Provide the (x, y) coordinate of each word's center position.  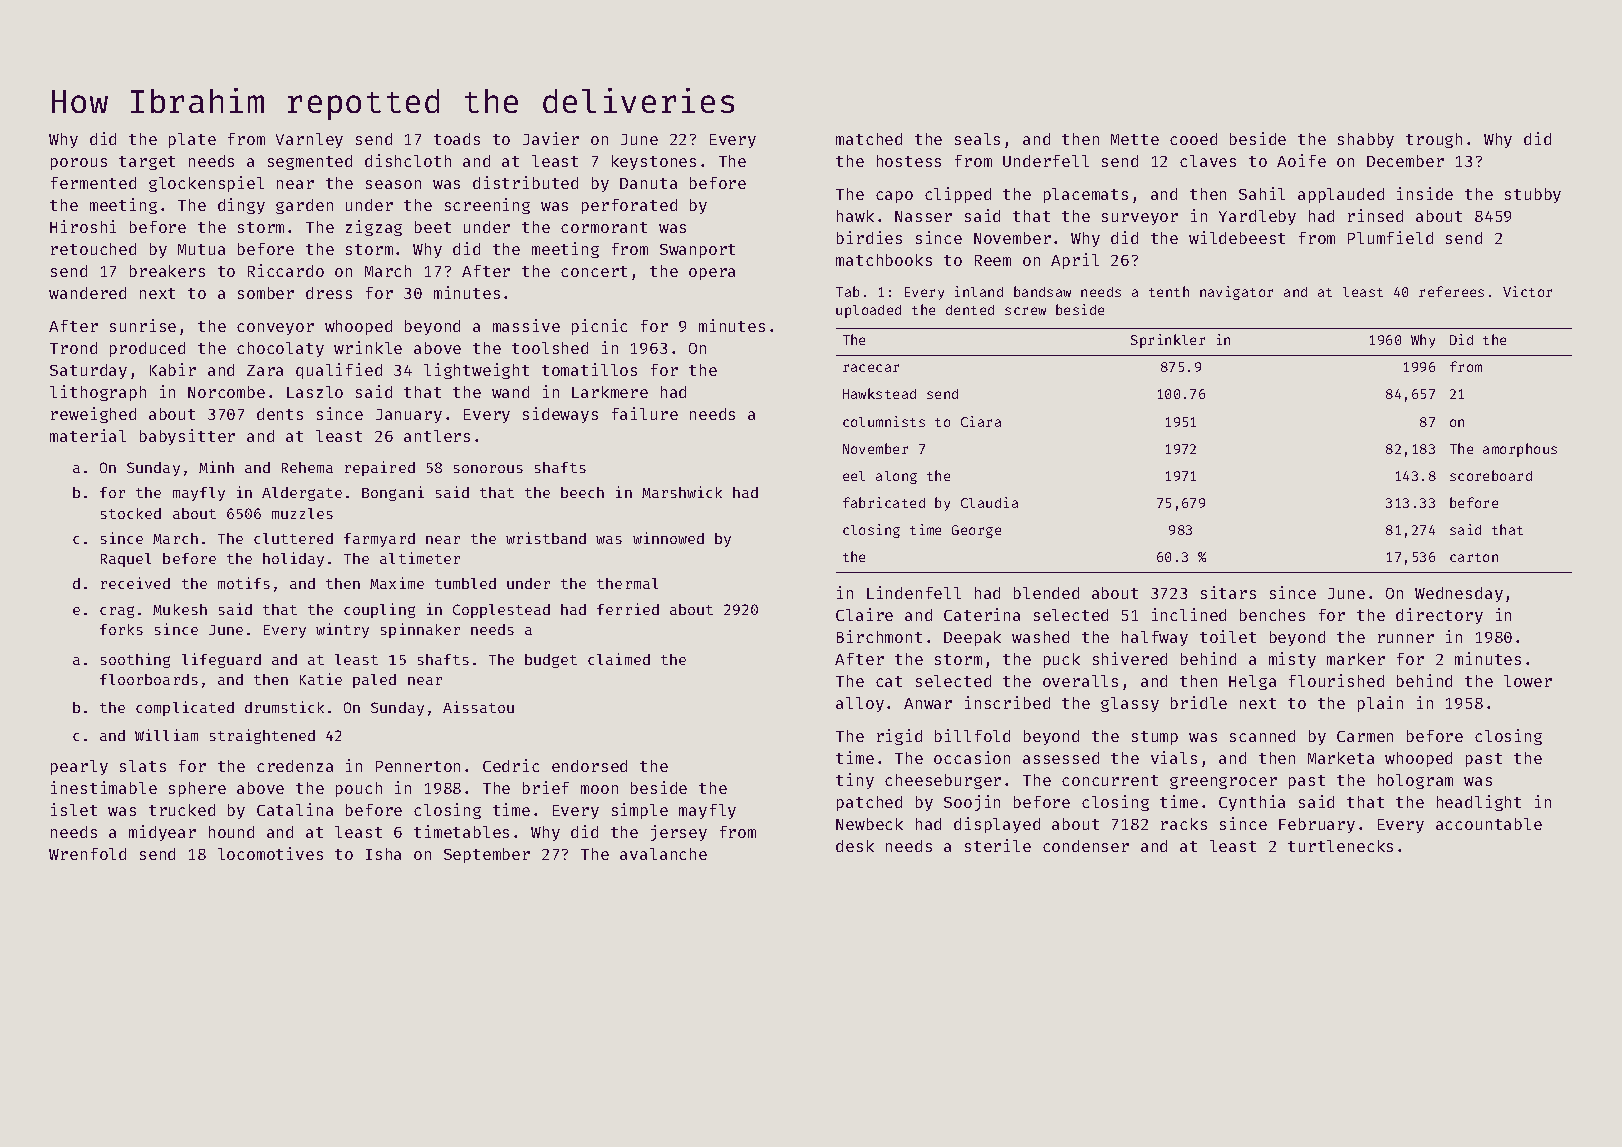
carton (1474, 557)
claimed (619, 659)
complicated (185, 708)
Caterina (982, 614)
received (135, 583)
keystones (654, 162)
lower (1528, 681)
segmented (310, 162)
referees (1451, 291)
